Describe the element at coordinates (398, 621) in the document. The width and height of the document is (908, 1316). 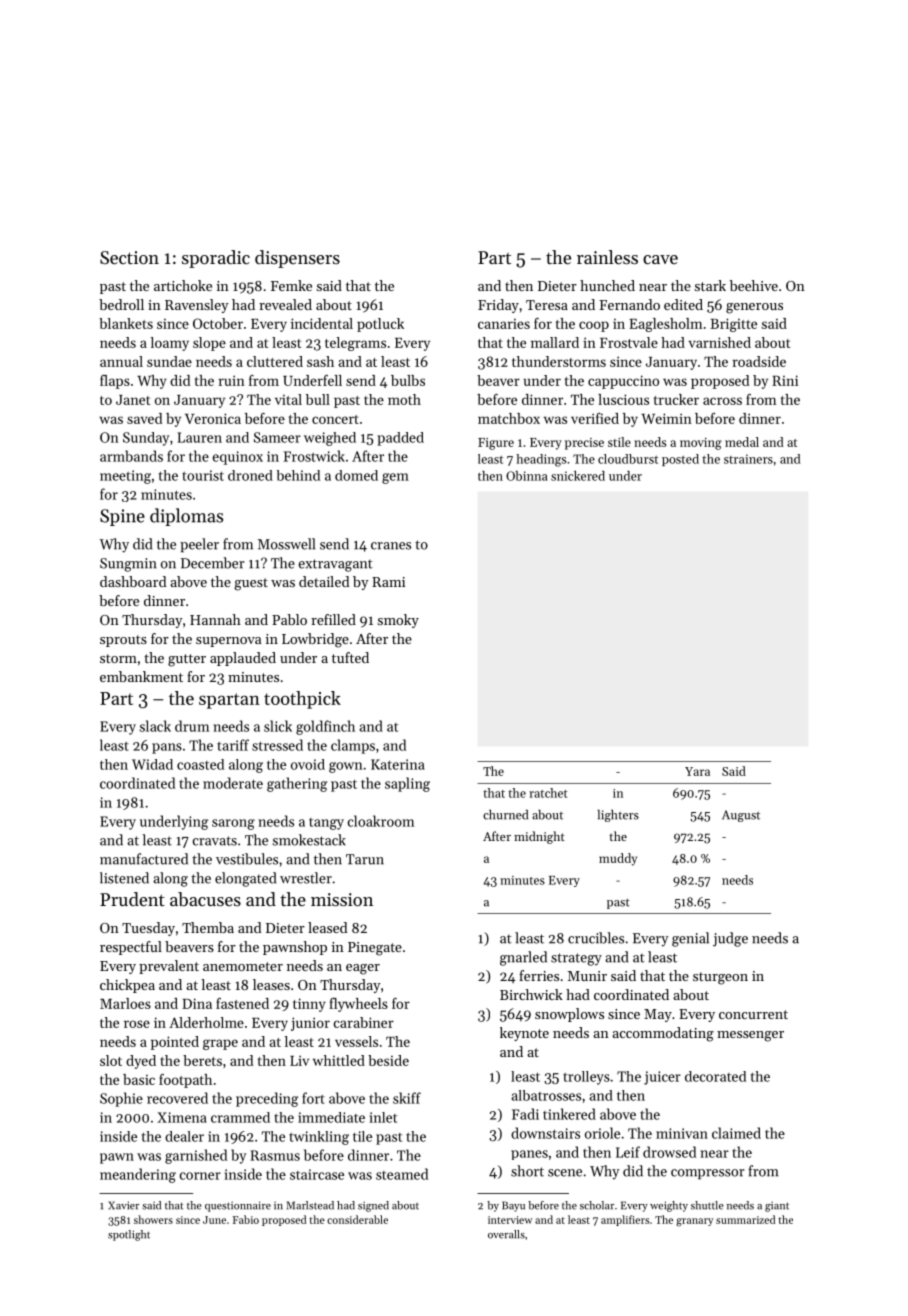
I see `smoky` at that location.
